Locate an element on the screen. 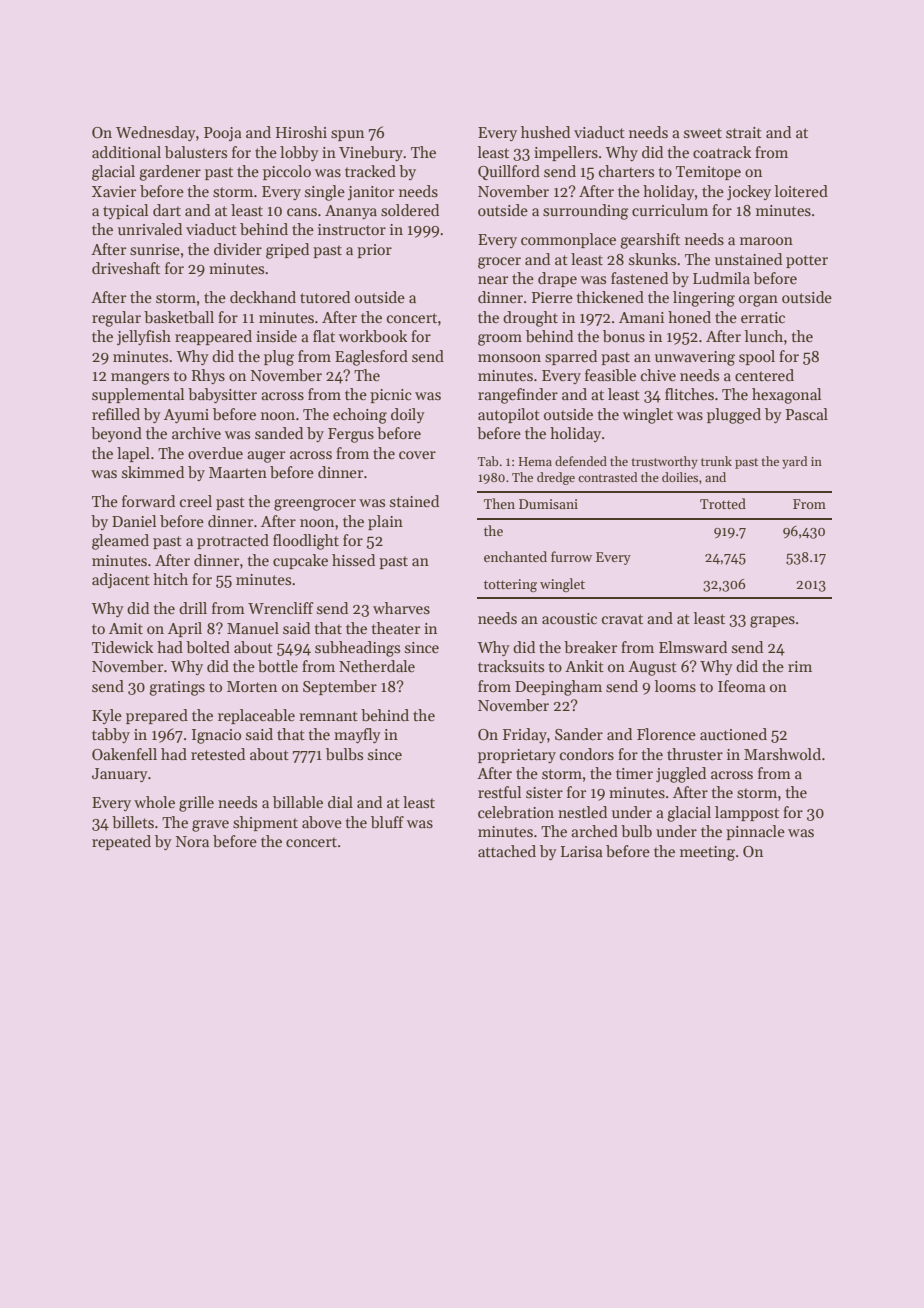  grapes is located at coordinates (772, 622).
